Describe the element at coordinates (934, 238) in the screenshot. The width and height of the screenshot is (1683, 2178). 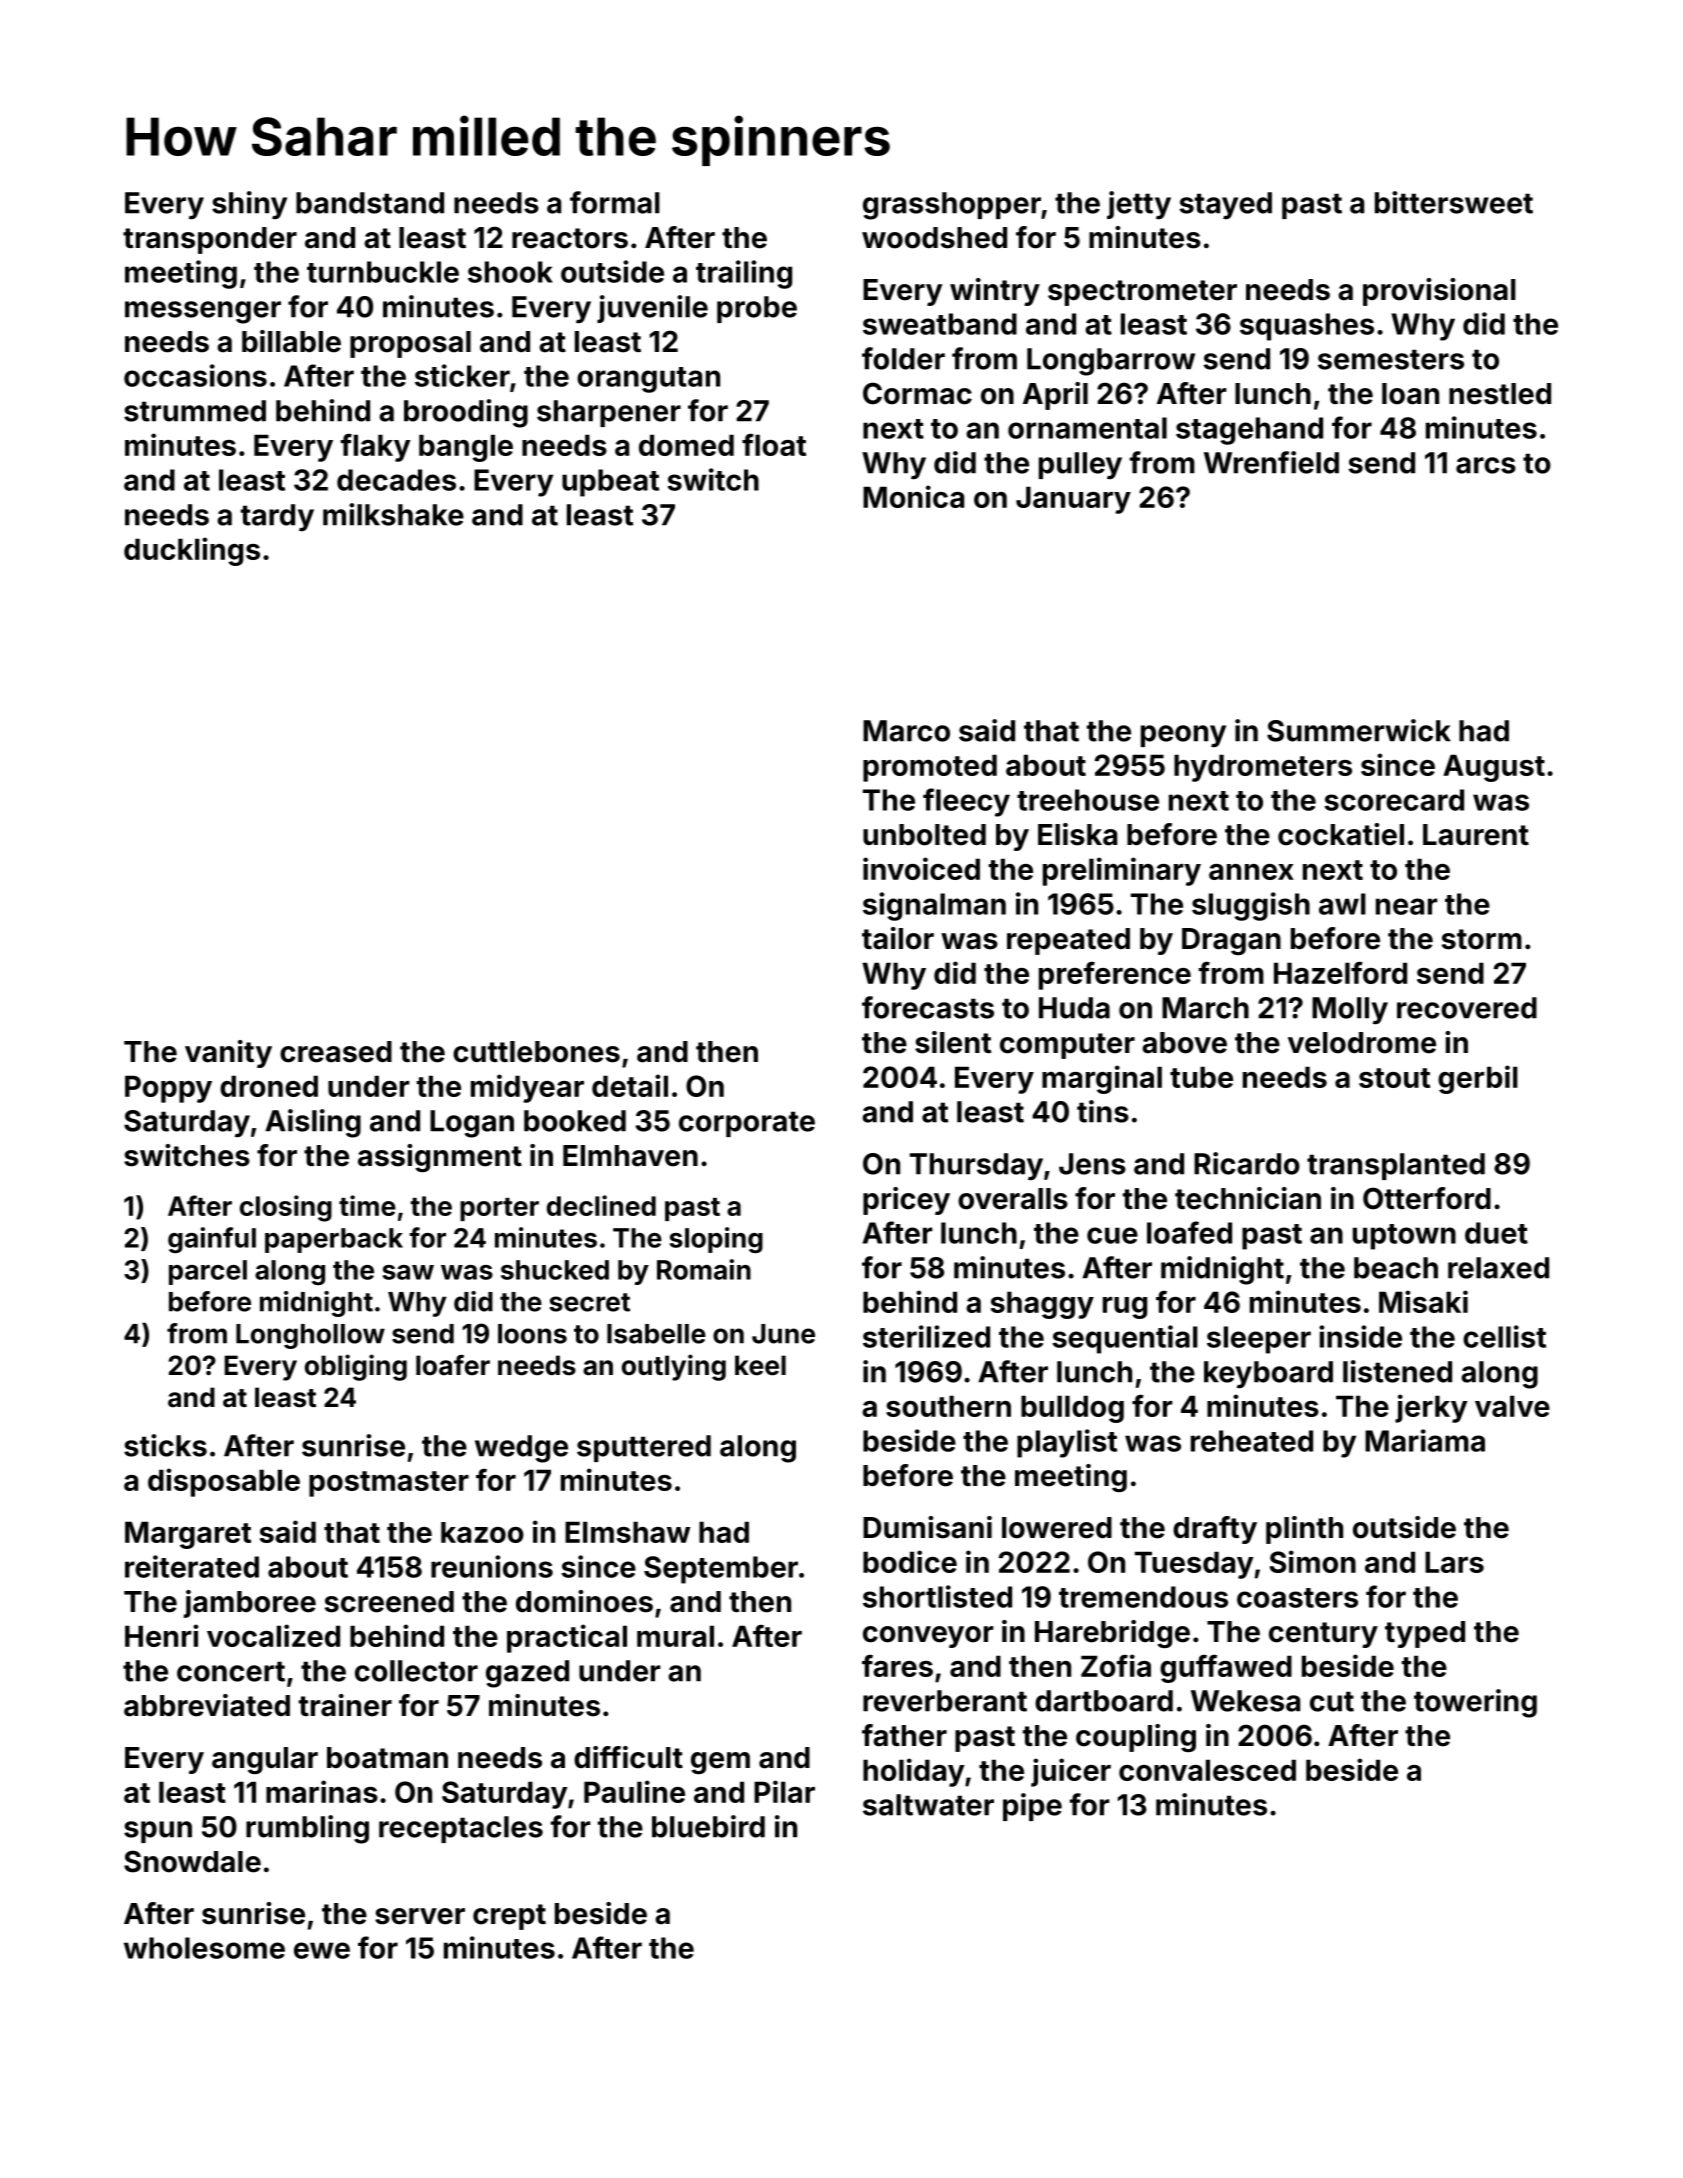
I see `woodshed` at that location.
